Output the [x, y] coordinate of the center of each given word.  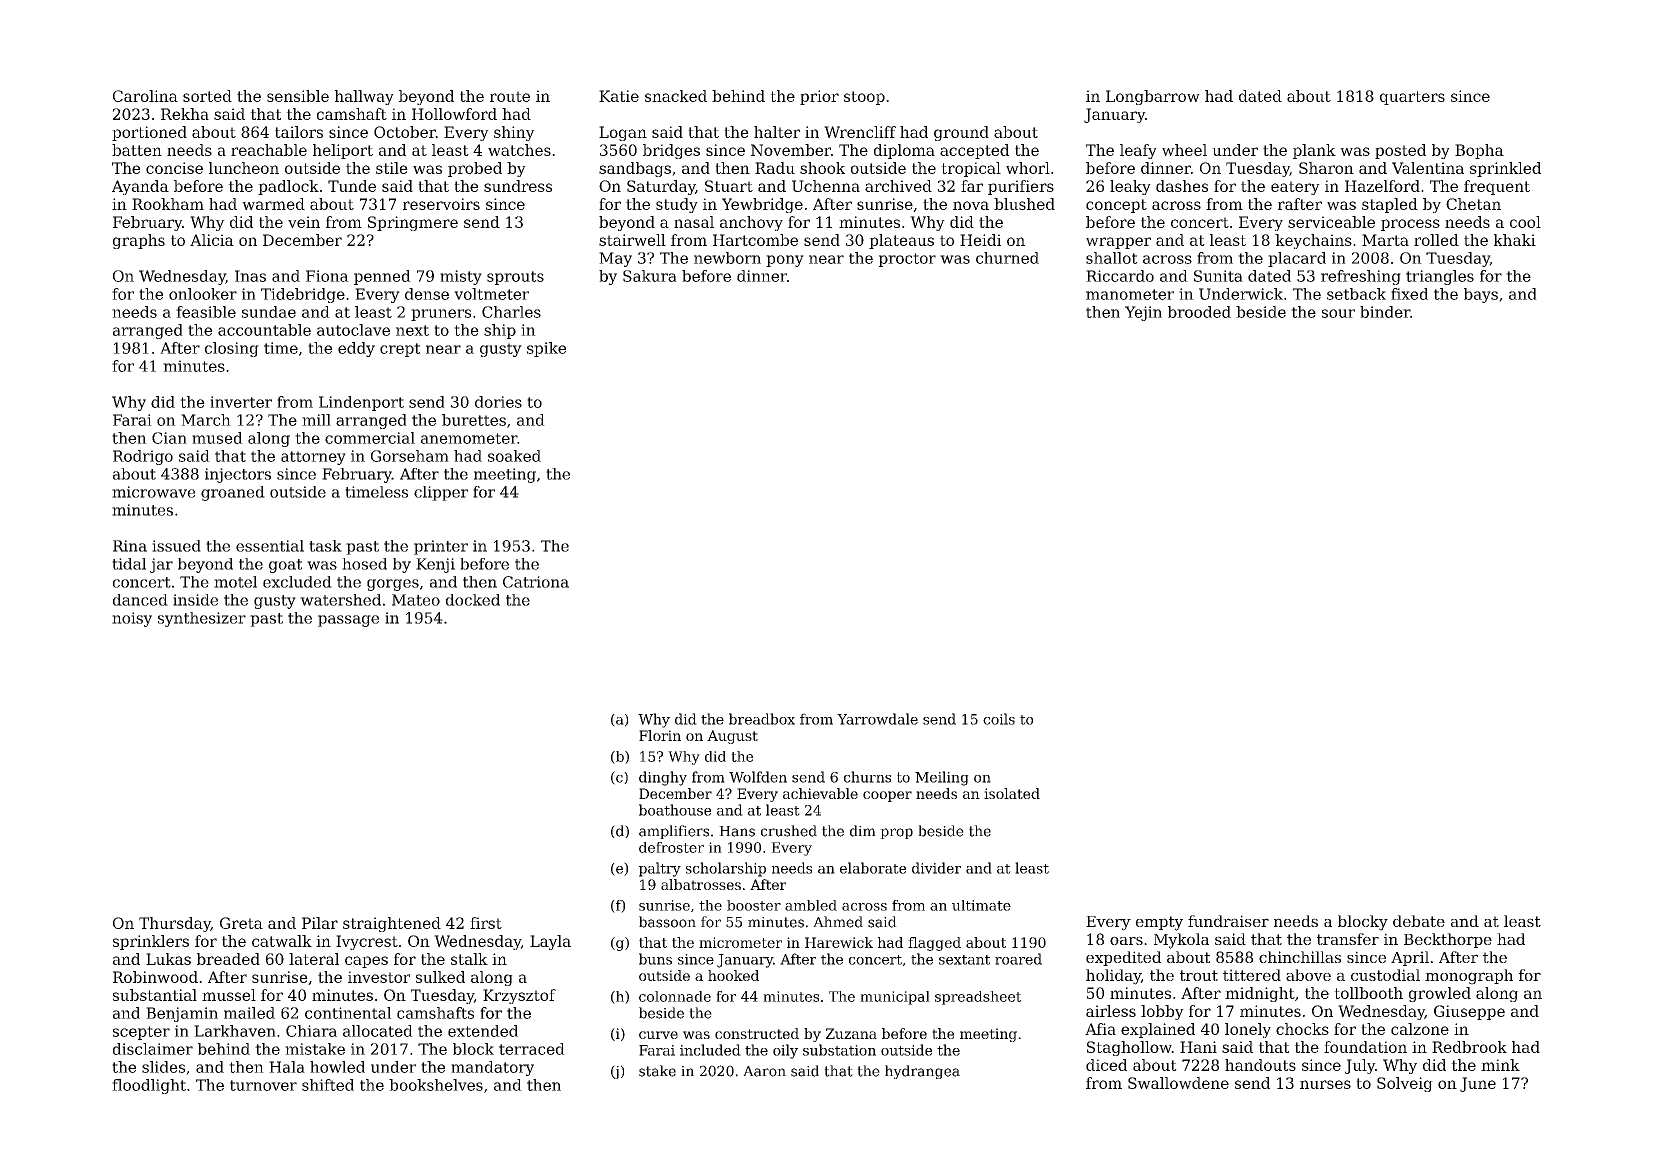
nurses [1325, 1084]
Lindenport [361, 403]
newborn [727, 258]
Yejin [1143, 313]
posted [1400, 151]
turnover [263, 1085]
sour [1338, 313]
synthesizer [202, 619]
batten [137, 150]
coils [999, 719]
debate [1419, 921]
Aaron [764, 1071]
